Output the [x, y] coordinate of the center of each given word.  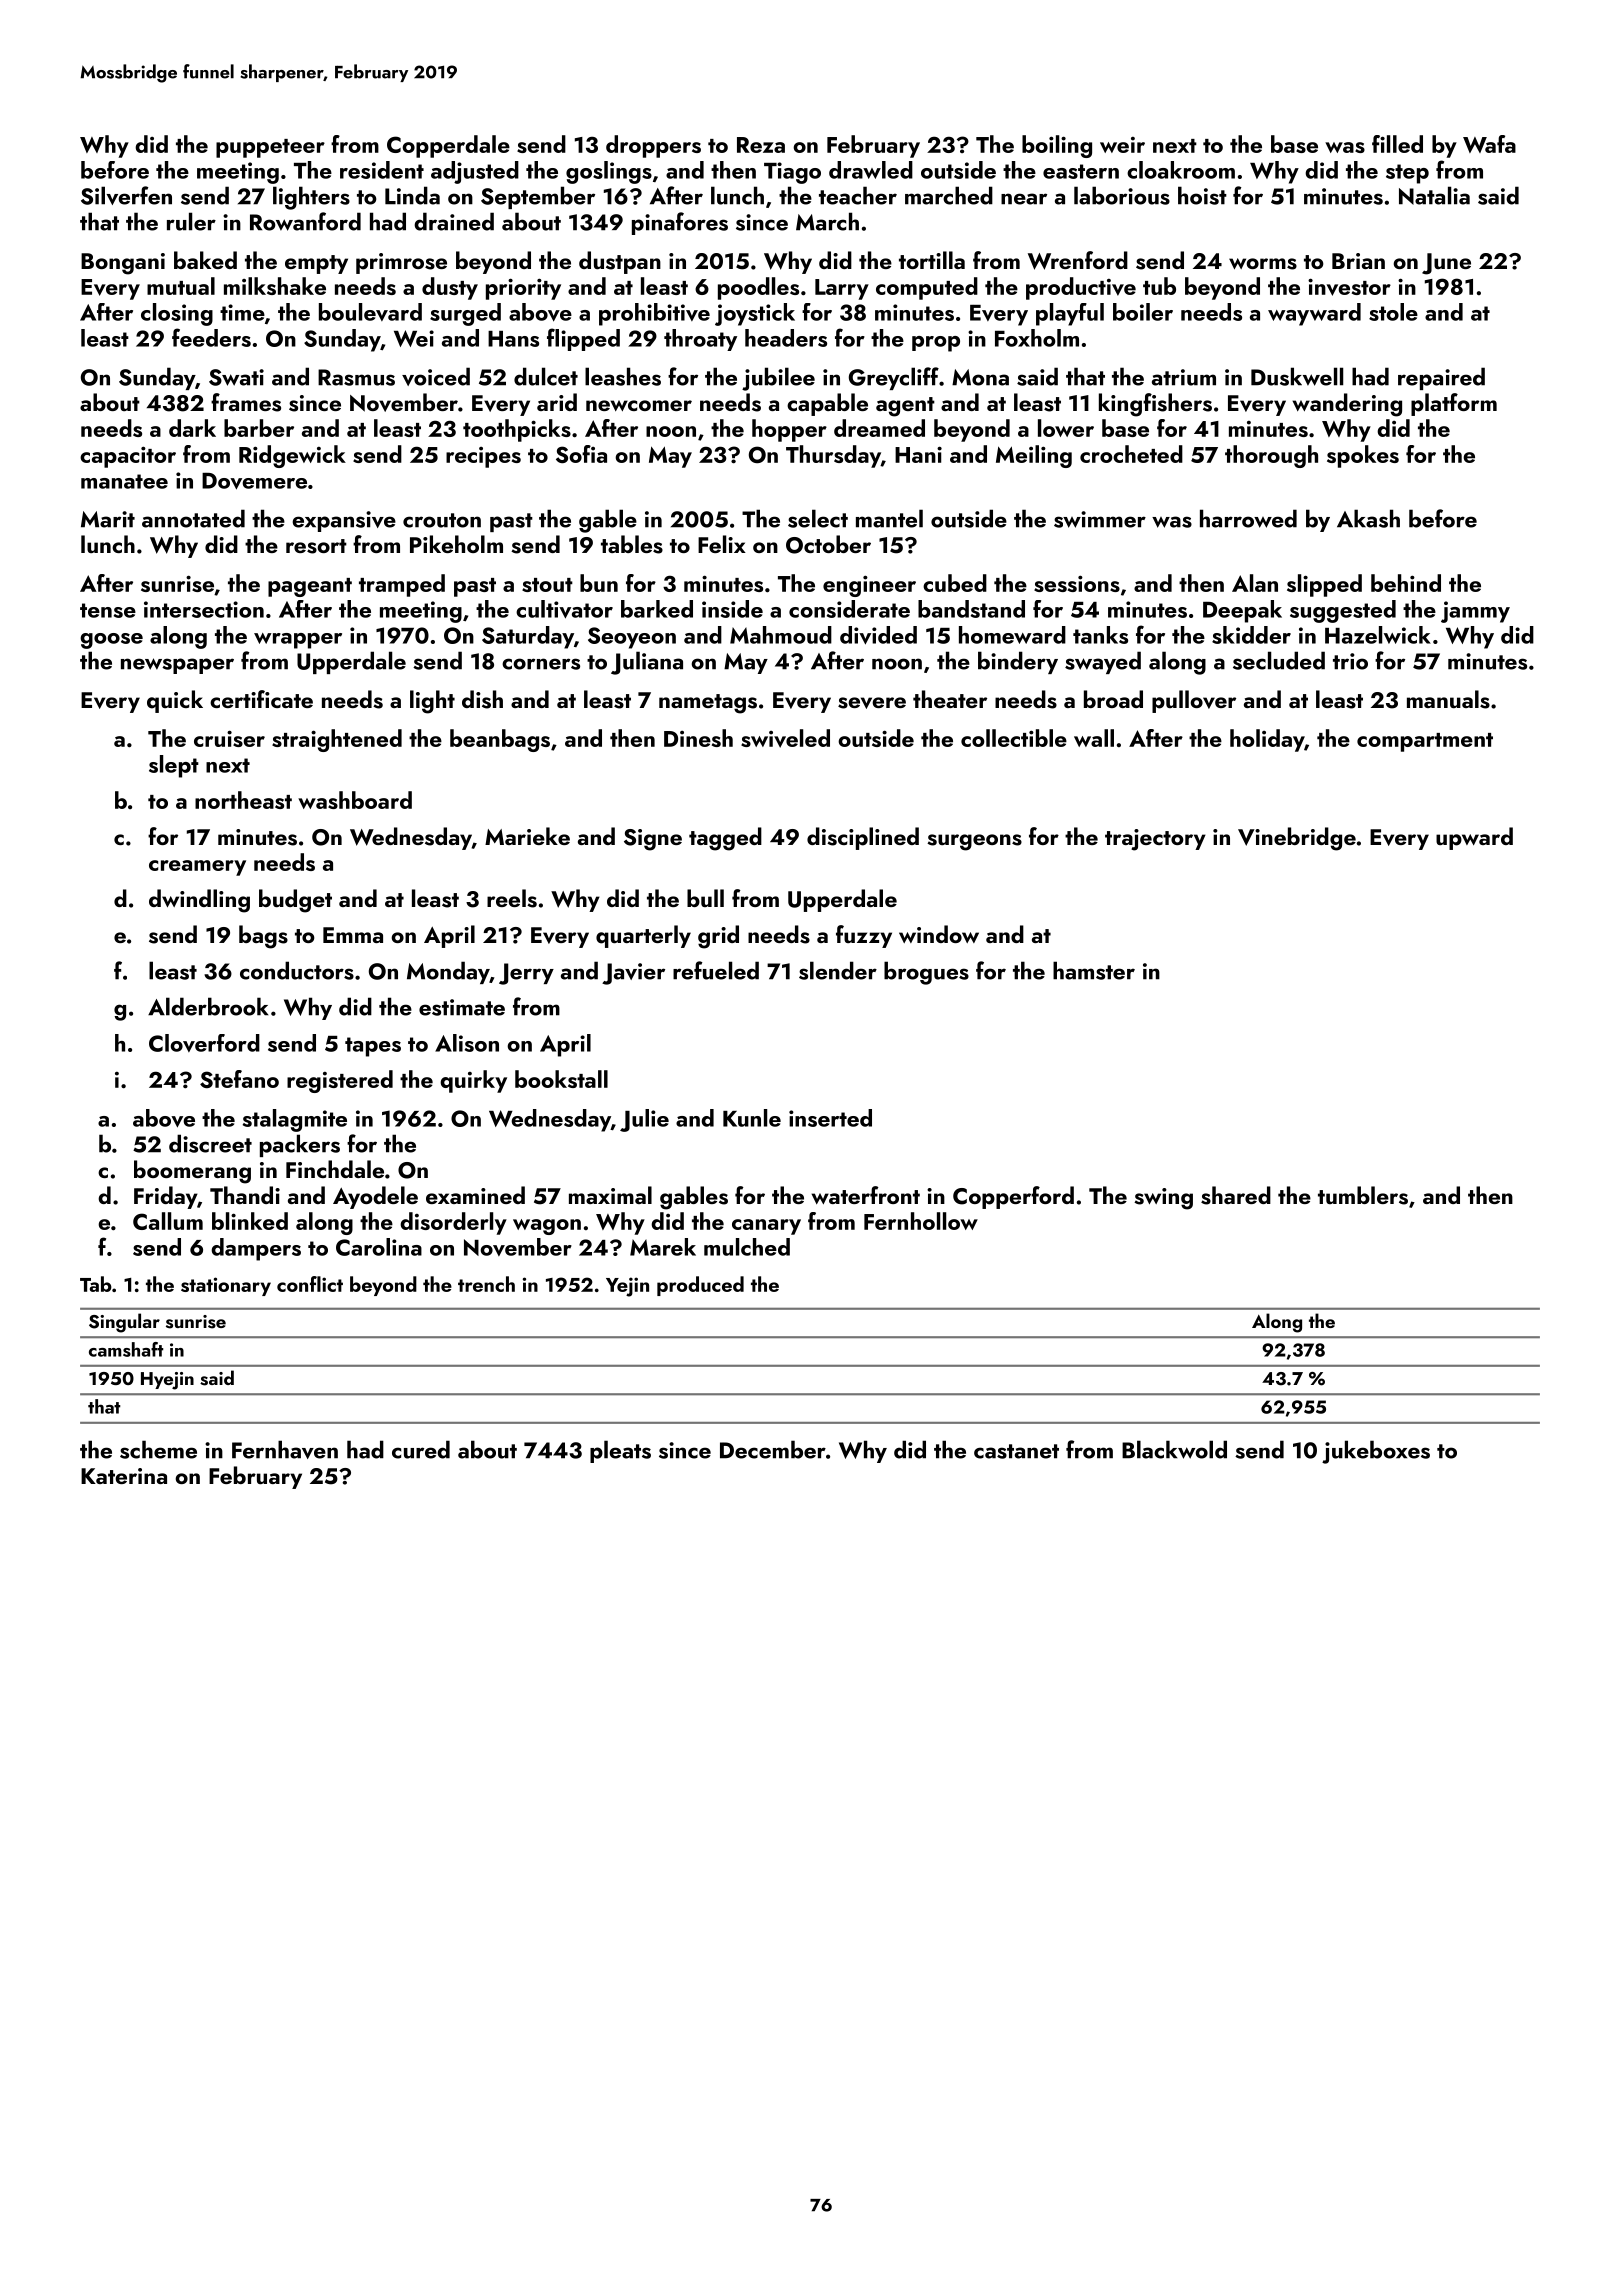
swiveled [785, 738]
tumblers [1363, 1195]
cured [421, 1449]
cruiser [229, 738]
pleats [620, 1451]
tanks [1100, 635]
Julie [644, 1120]
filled [1397, 144]
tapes [373, 1047]
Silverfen [126, 195]
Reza [761, 145]
